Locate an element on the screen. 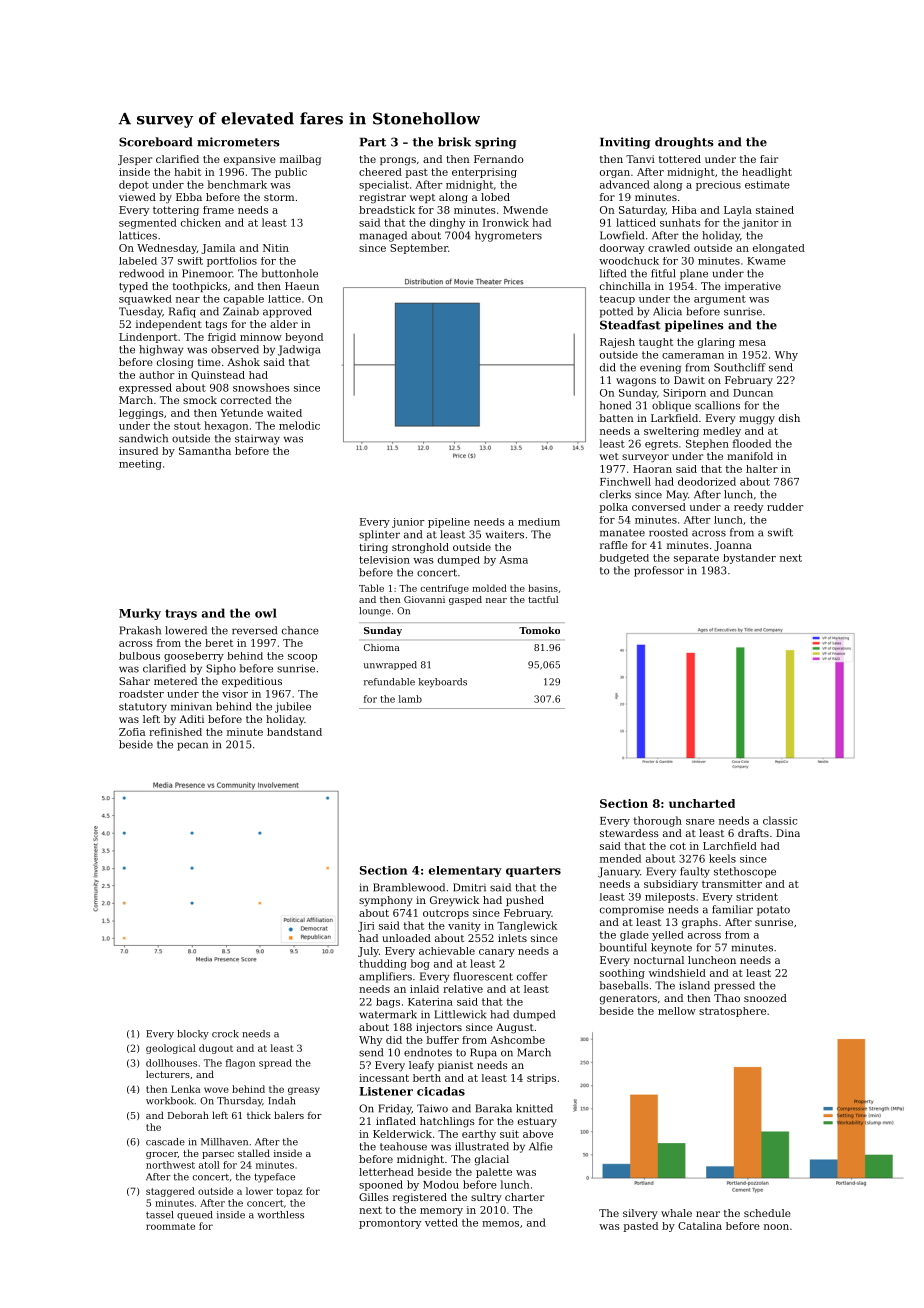 This screenshot has width=924, height=1308. island is located at coordinates (694, 985).
